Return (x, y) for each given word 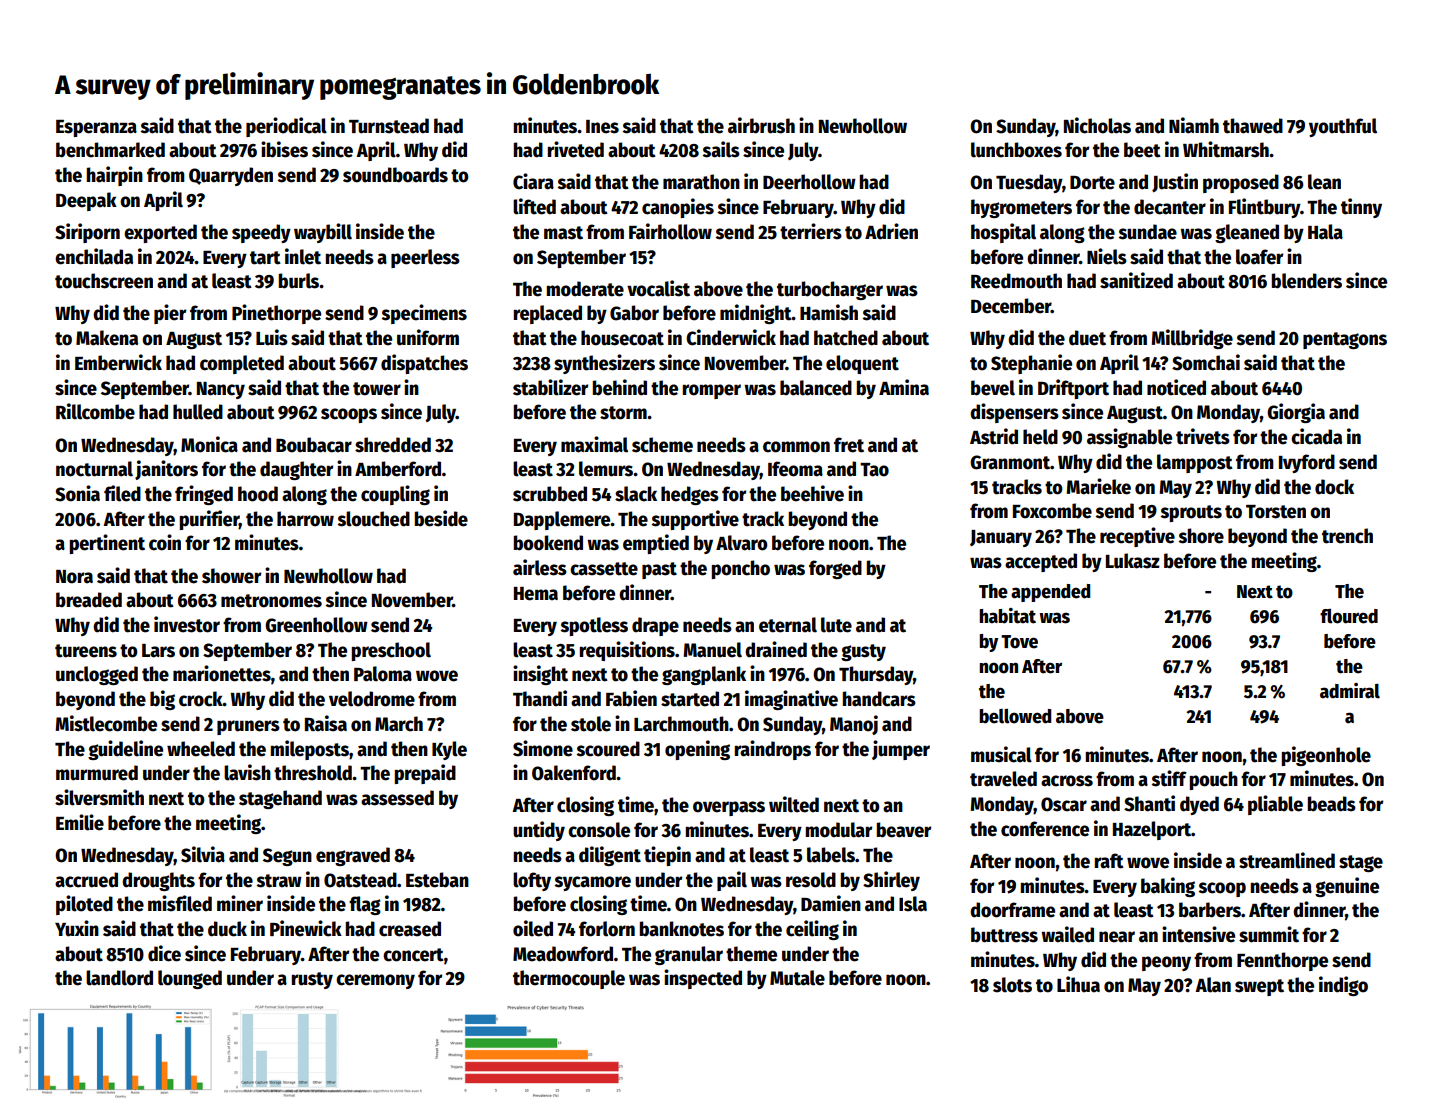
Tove (1019, 642)
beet (1142, 150)
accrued (86, 880)
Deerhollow (809, 182)
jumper (901, 750)
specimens (424, 314)
